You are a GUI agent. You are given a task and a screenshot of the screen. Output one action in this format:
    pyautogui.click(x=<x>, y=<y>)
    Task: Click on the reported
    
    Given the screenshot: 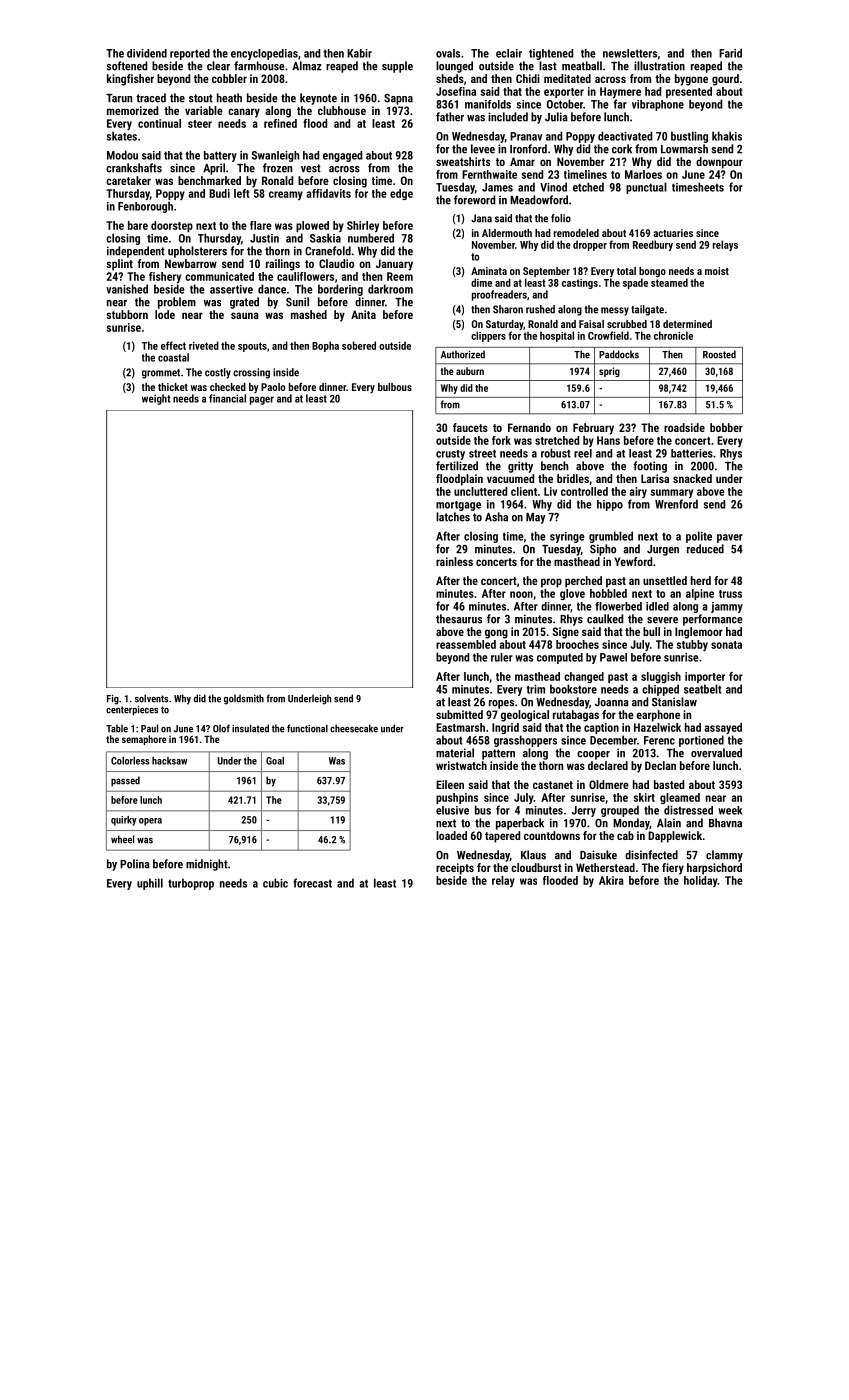 What is the action you would take?
    pyautogui.click(x=190, y=54)
